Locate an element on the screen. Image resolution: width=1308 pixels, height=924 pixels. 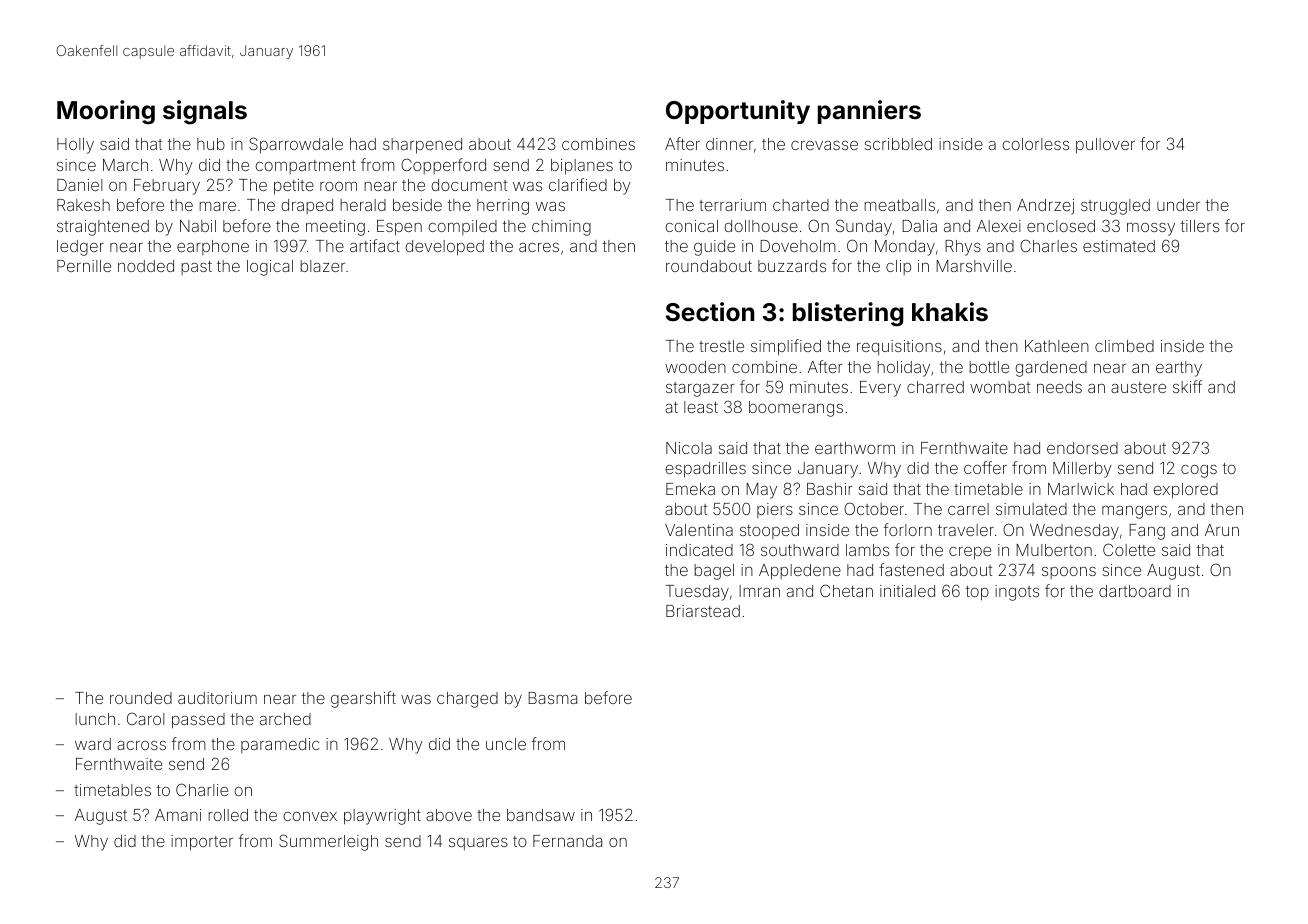
rounded is located at coordinates (141, 698).
